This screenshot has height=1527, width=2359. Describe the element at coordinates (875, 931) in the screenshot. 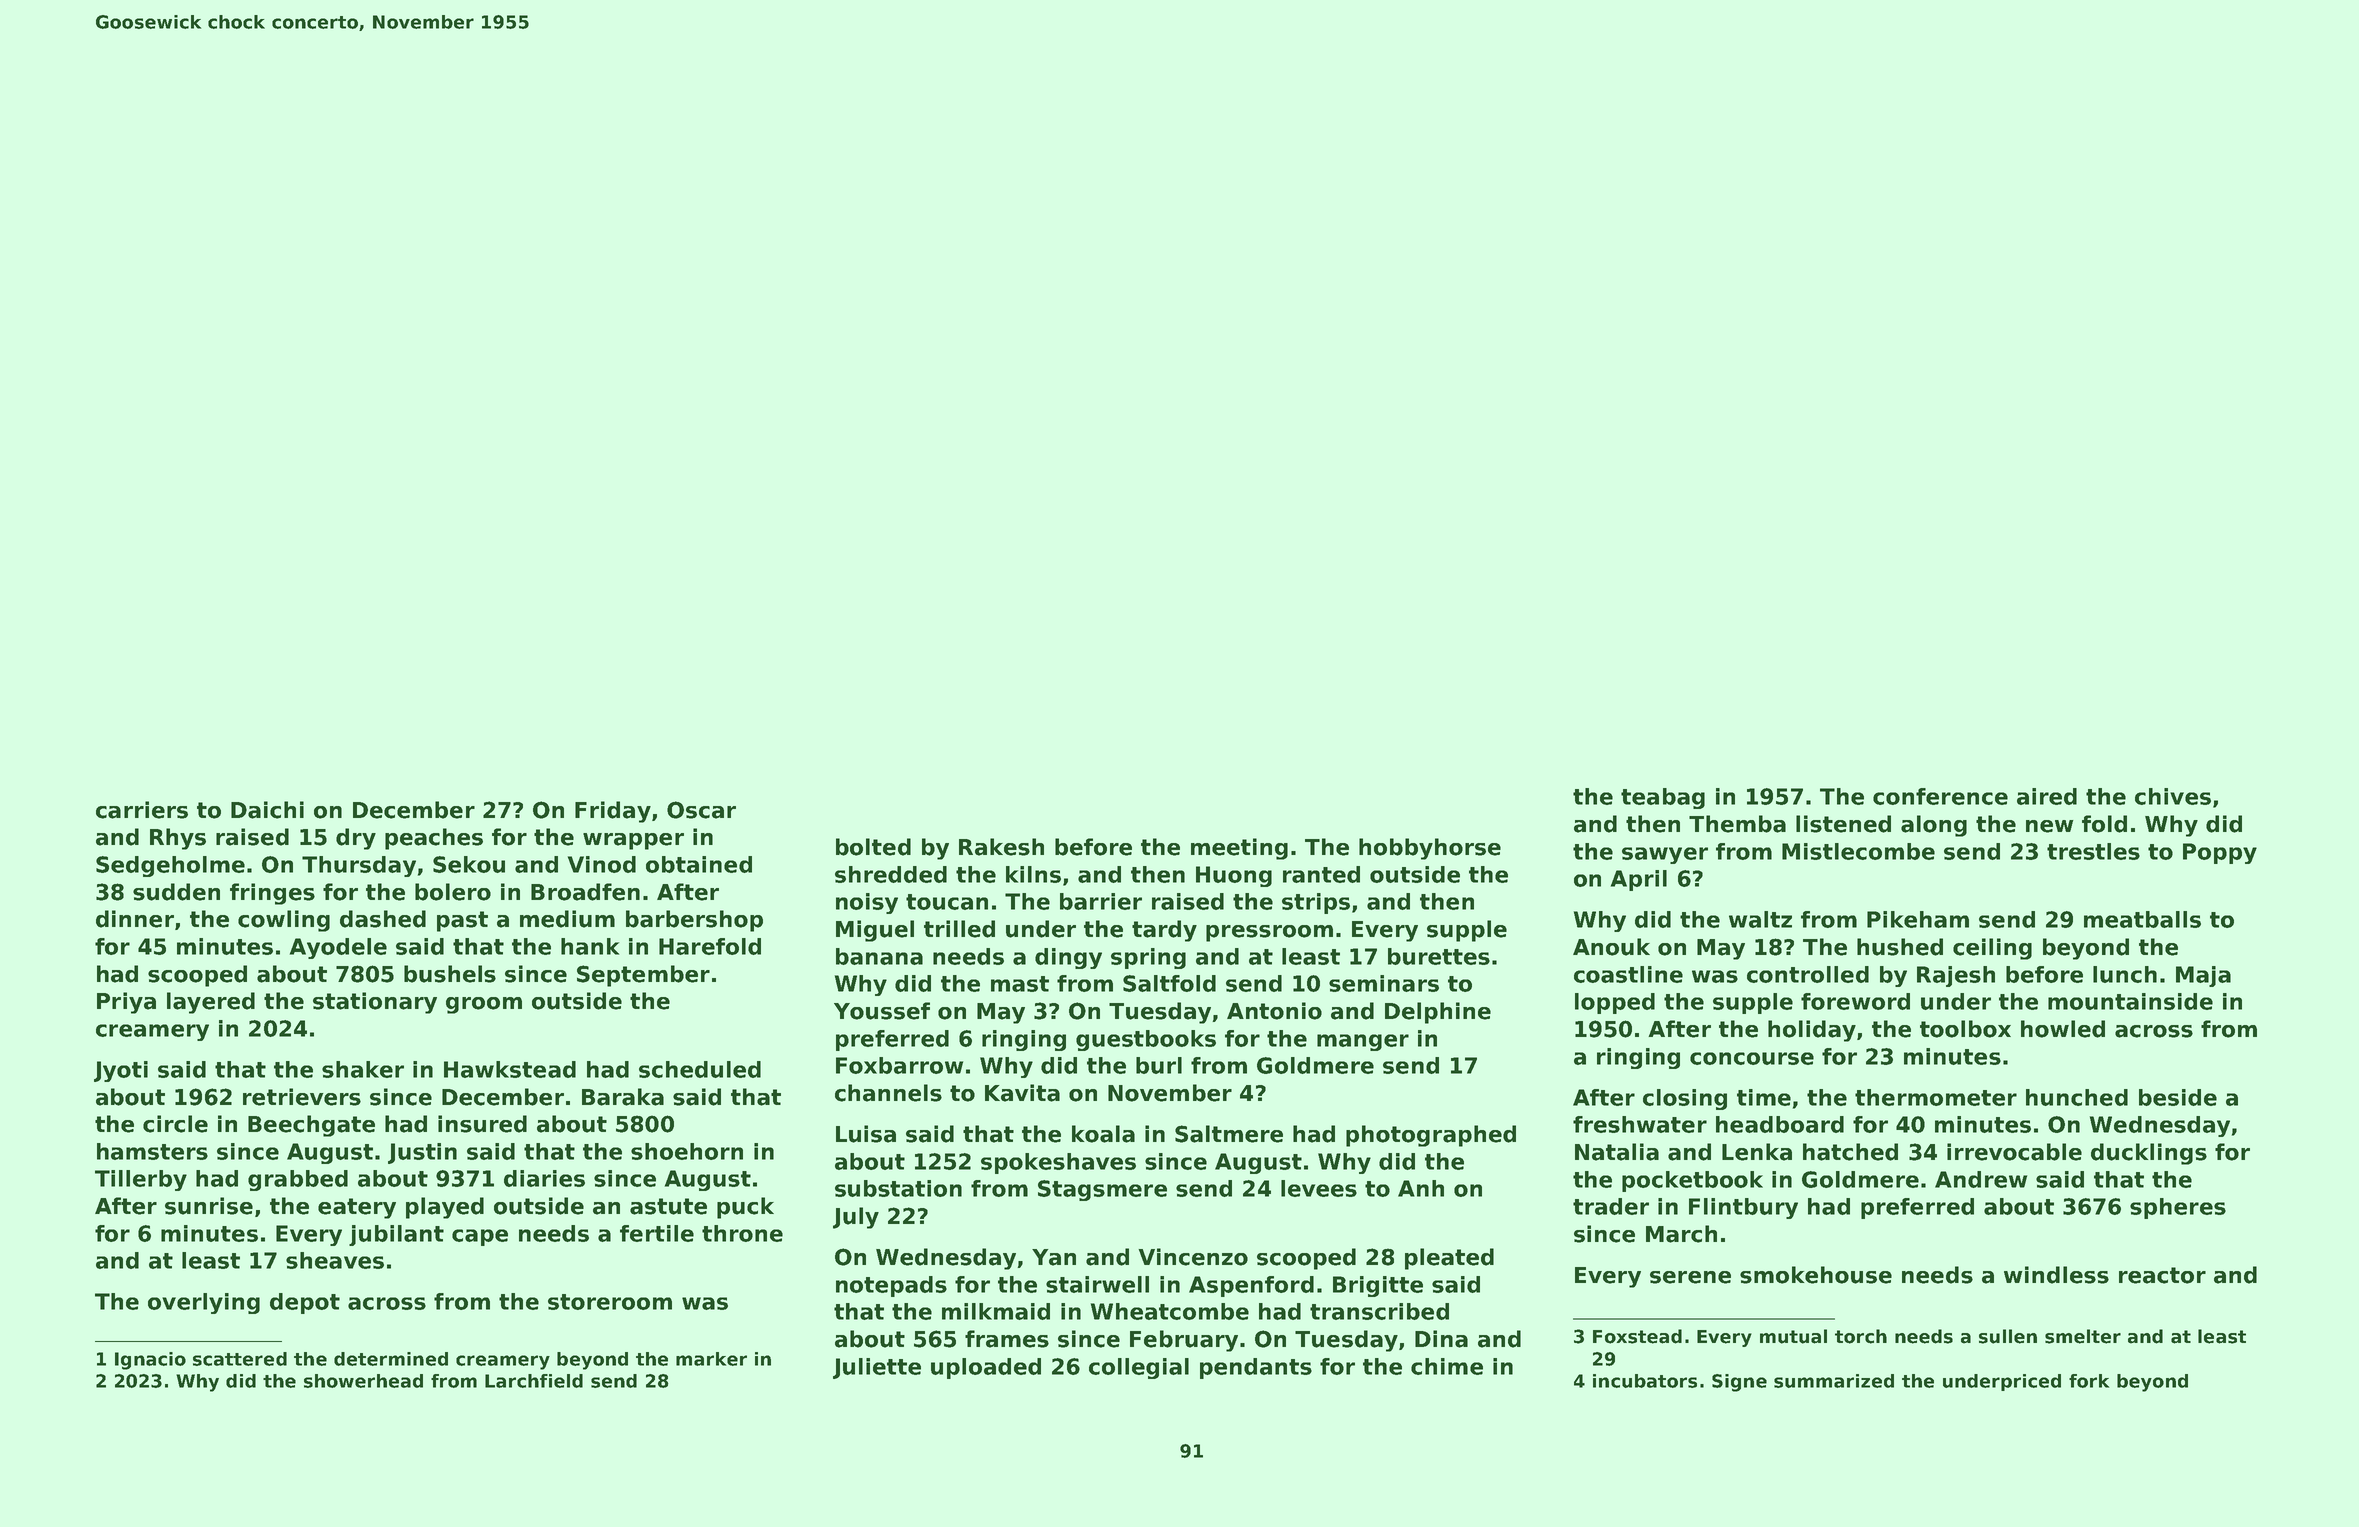

I see `Miguel` at that location.
